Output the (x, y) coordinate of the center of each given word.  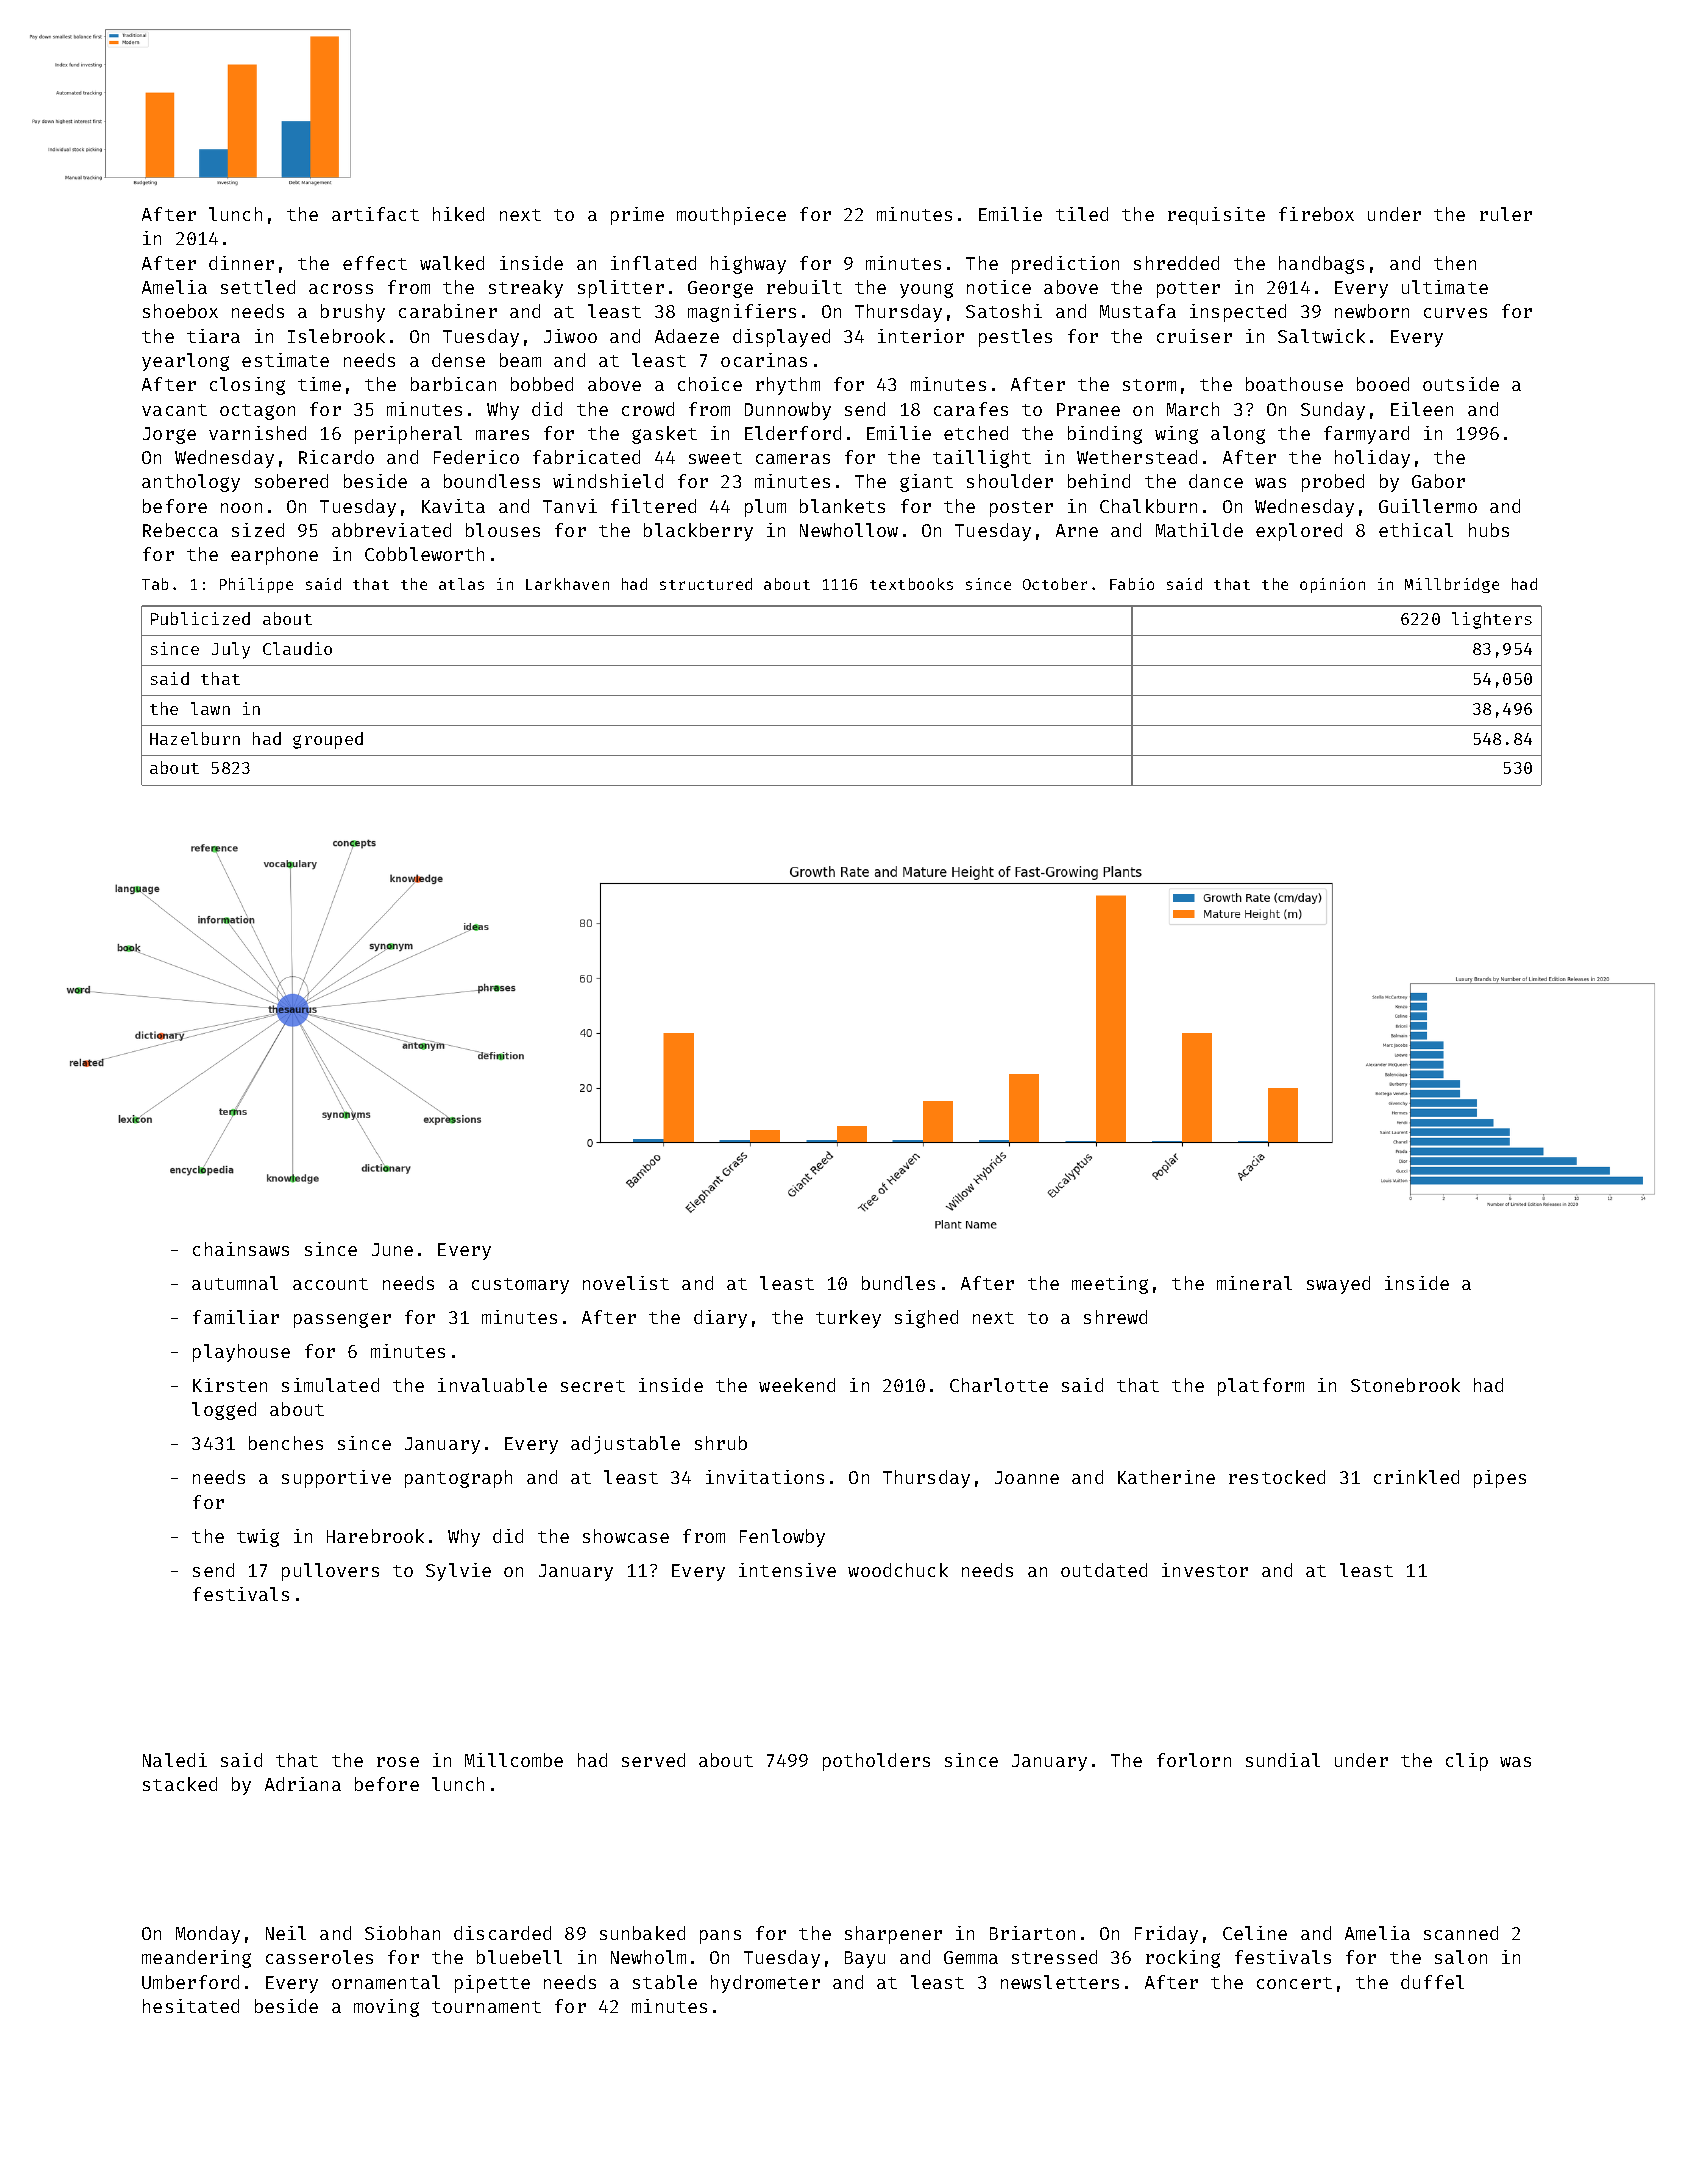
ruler (1506, 214)
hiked (458, 214)
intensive (787, 1570)
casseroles (319, 1957)
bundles (898, 1283)
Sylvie (458, 1572)
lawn (210, 708)
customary (520, 1286)
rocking (1183, 1959)
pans (720, 1937)
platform (1261, 1387)
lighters (1492, 620)
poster (1021, 509)
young (926, 290)
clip (1467, 1762)
